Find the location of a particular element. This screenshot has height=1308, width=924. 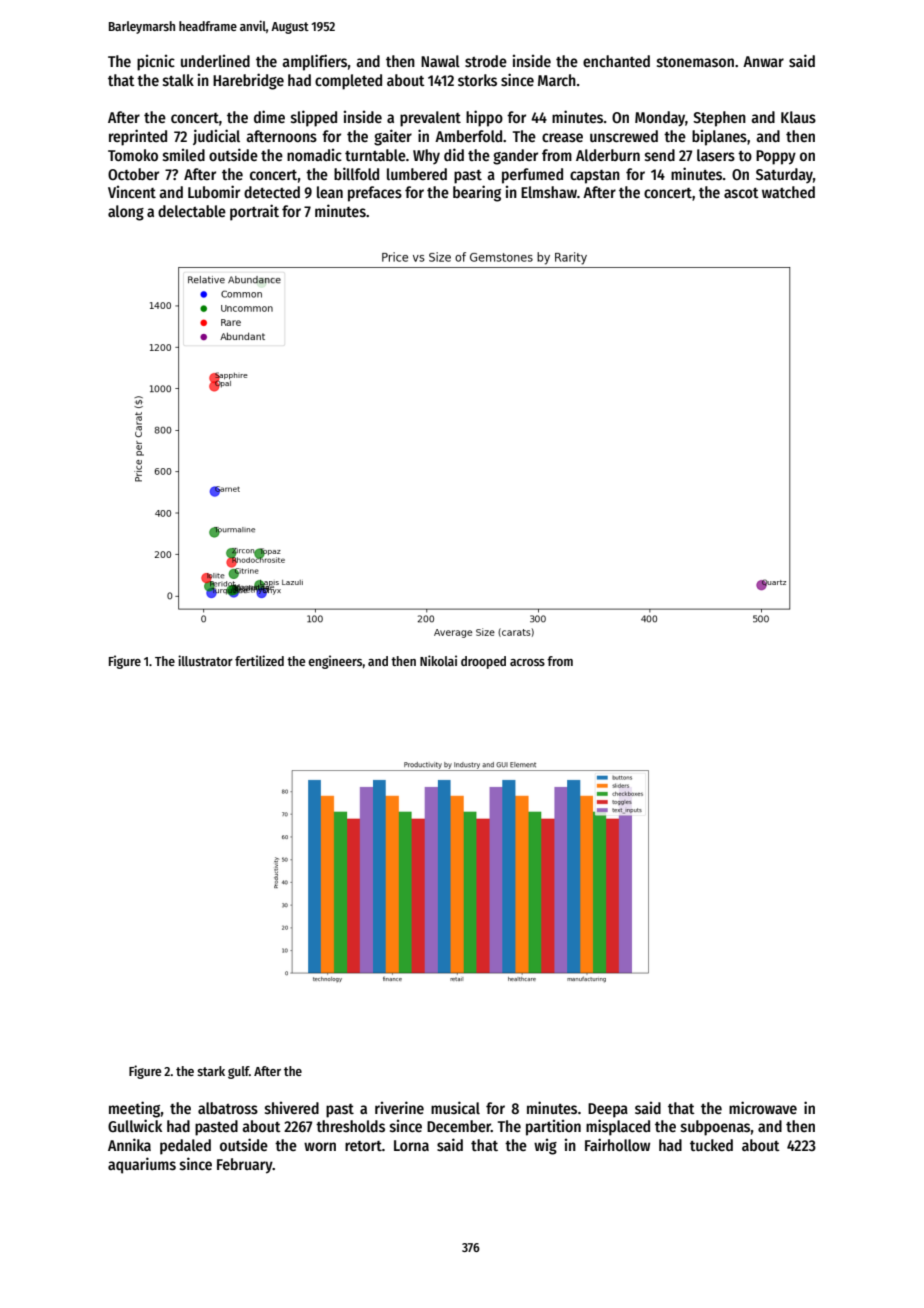

Deepa is located at coordinates (608, 1110).
